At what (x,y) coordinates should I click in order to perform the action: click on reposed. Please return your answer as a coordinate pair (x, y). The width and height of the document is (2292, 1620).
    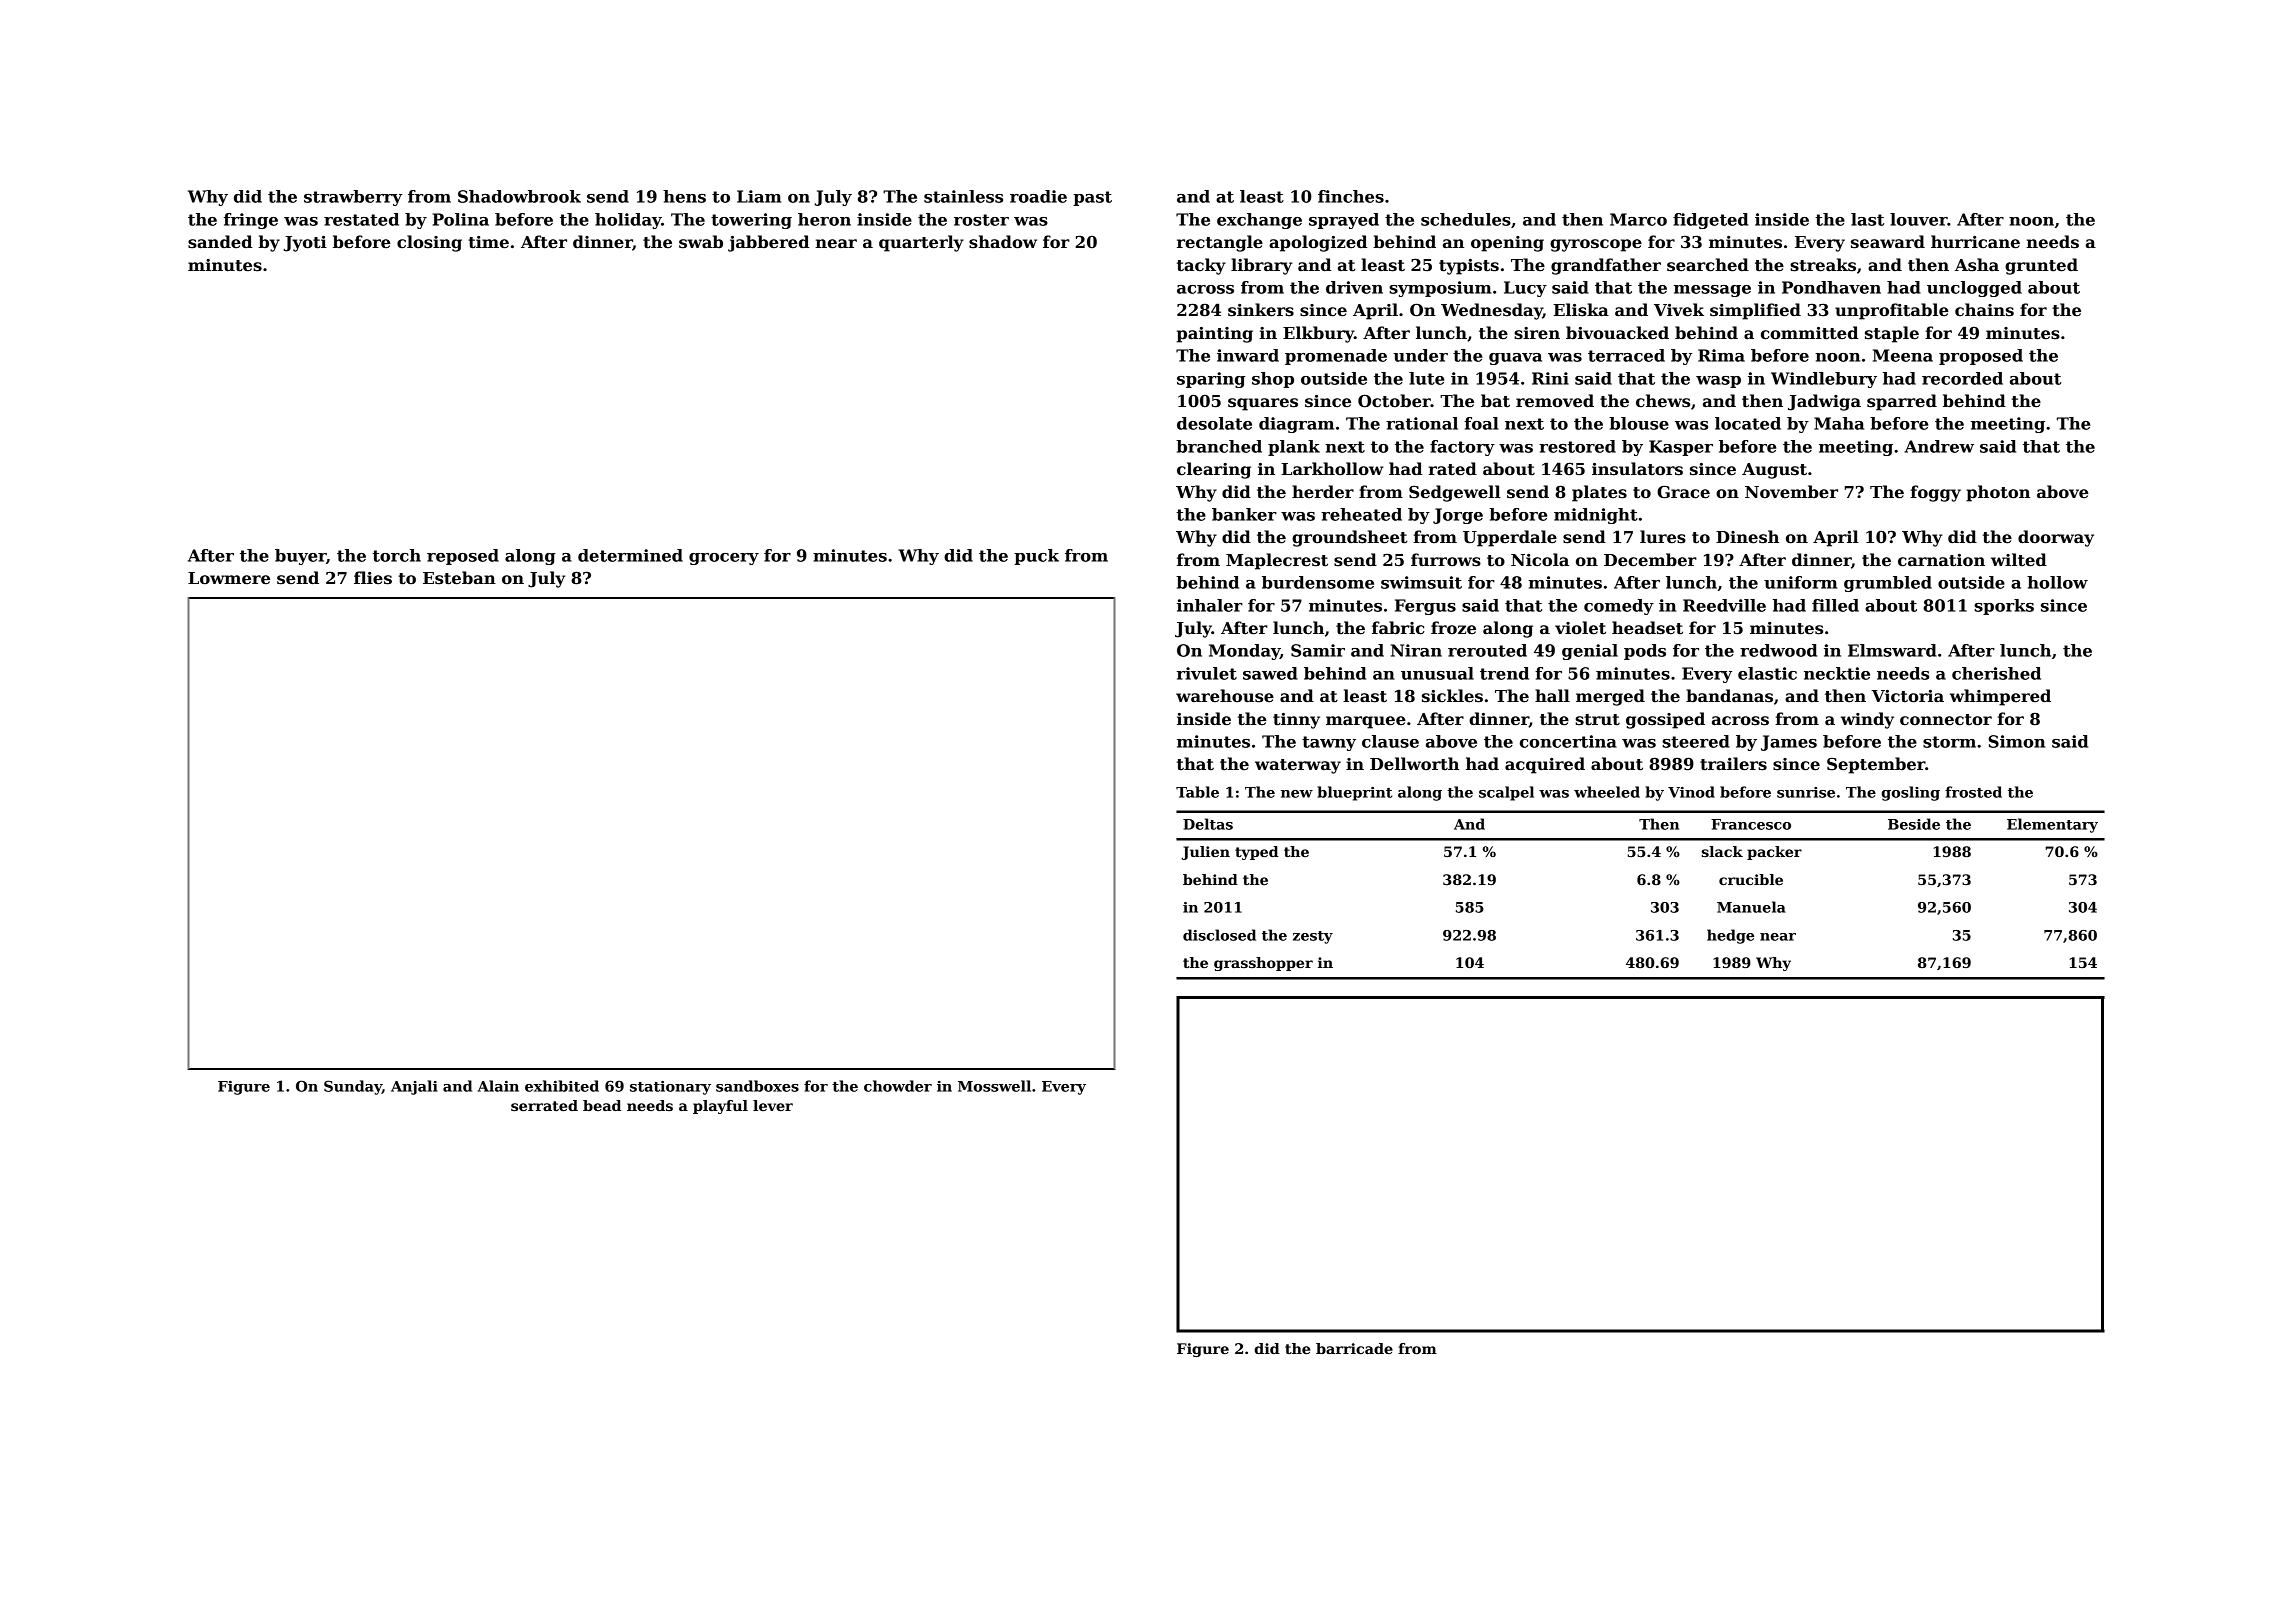
    Looking at the image, I should click on (463, 557).
